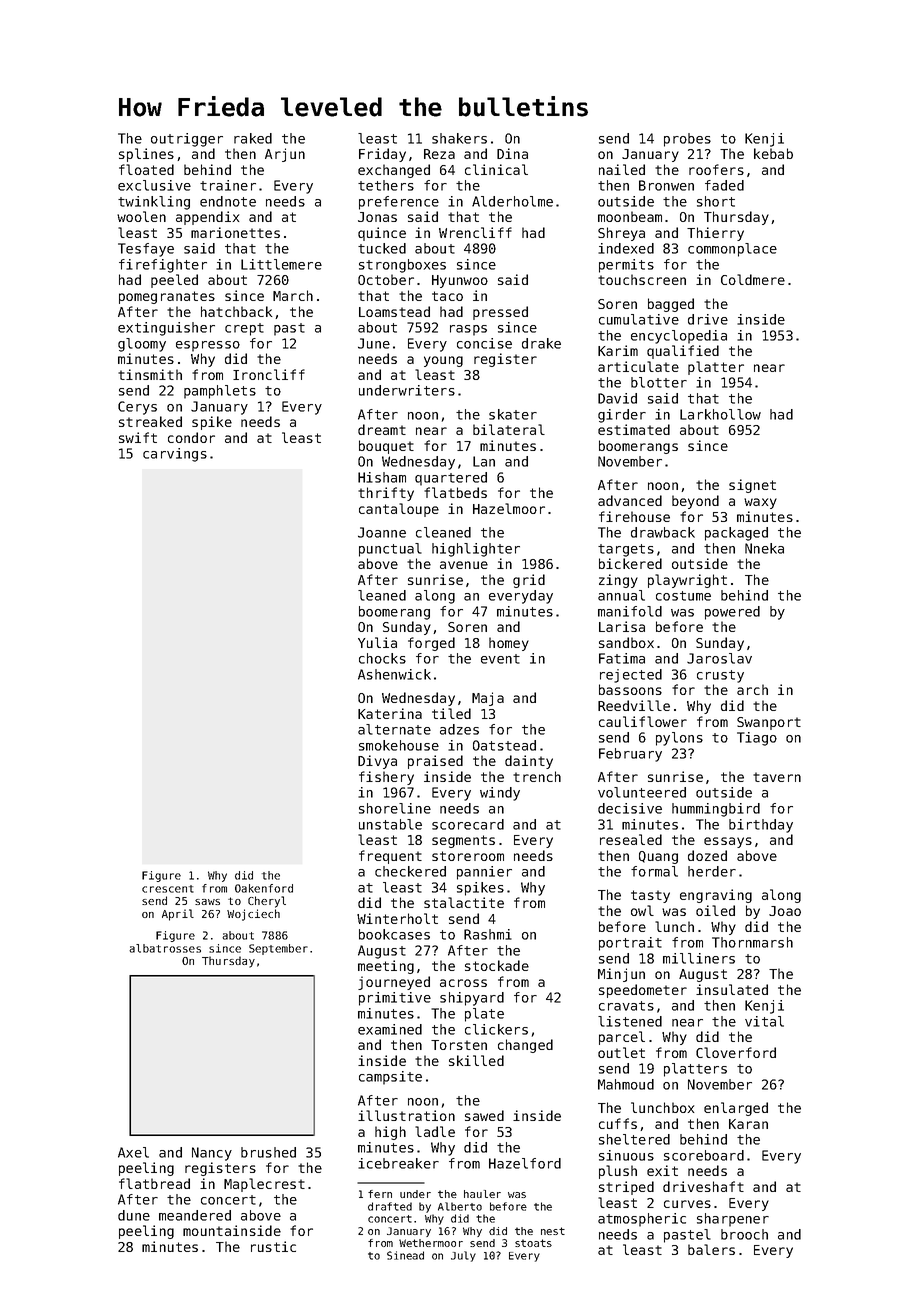 This document has width=924, height=1308. What do you see at coordinates (513, 414) in the document?
I see `skater` at bounding box center [513, 414].
